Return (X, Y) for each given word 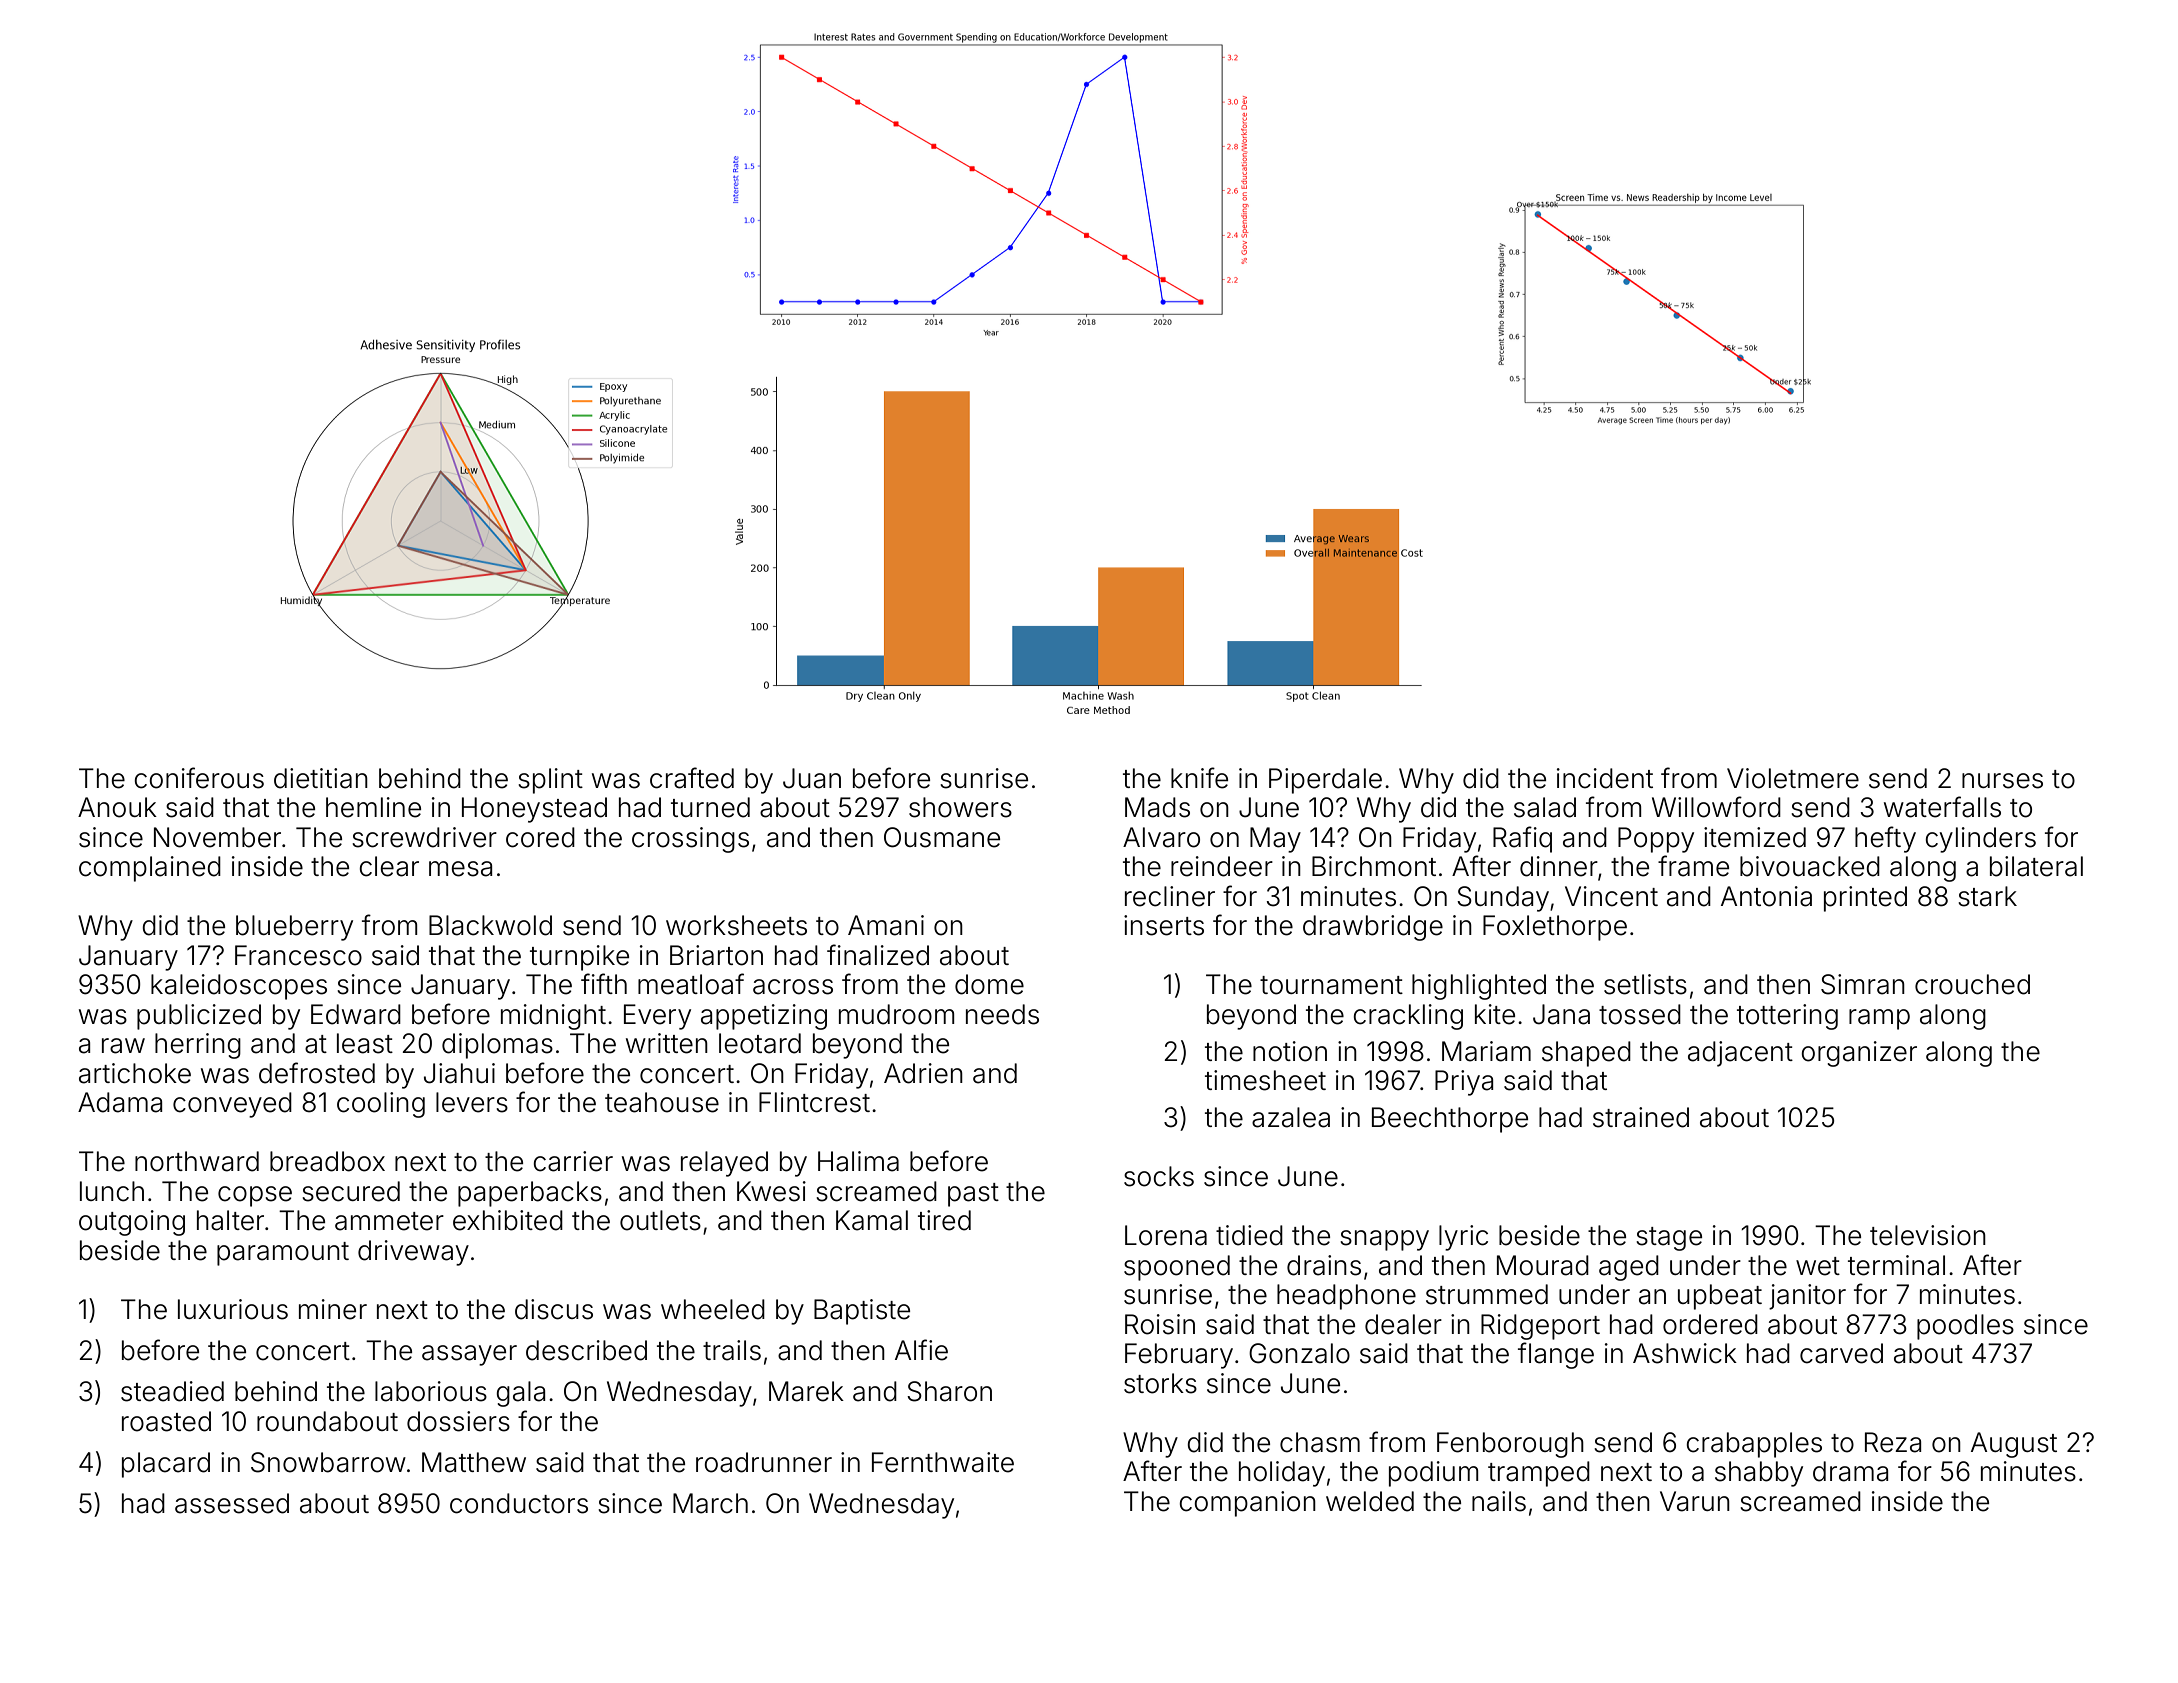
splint (550, 781)
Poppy (1656, 840)
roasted (166, 1421)
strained (1641, 1117)
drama (1851, 1471)
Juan (812, 778)
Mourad (1543, 1265)
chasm (1320, 1442)
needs (1002, 1014)
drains (1324, 1265)
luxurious (233, 1309)
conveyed (232, 1105)
